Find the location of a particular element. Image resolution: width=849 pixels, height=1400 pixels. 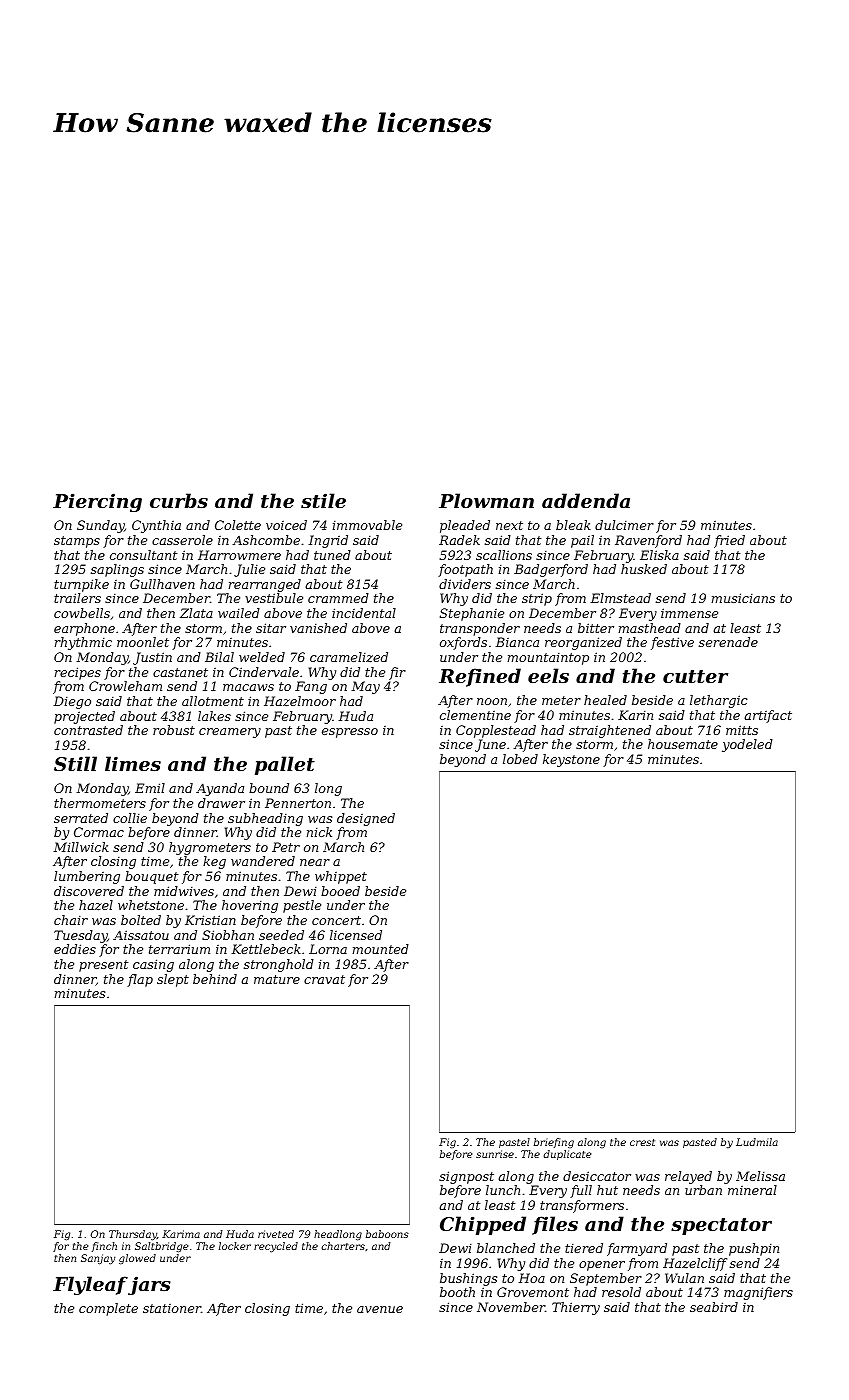

musicians is located at coordinates (743, 598).
